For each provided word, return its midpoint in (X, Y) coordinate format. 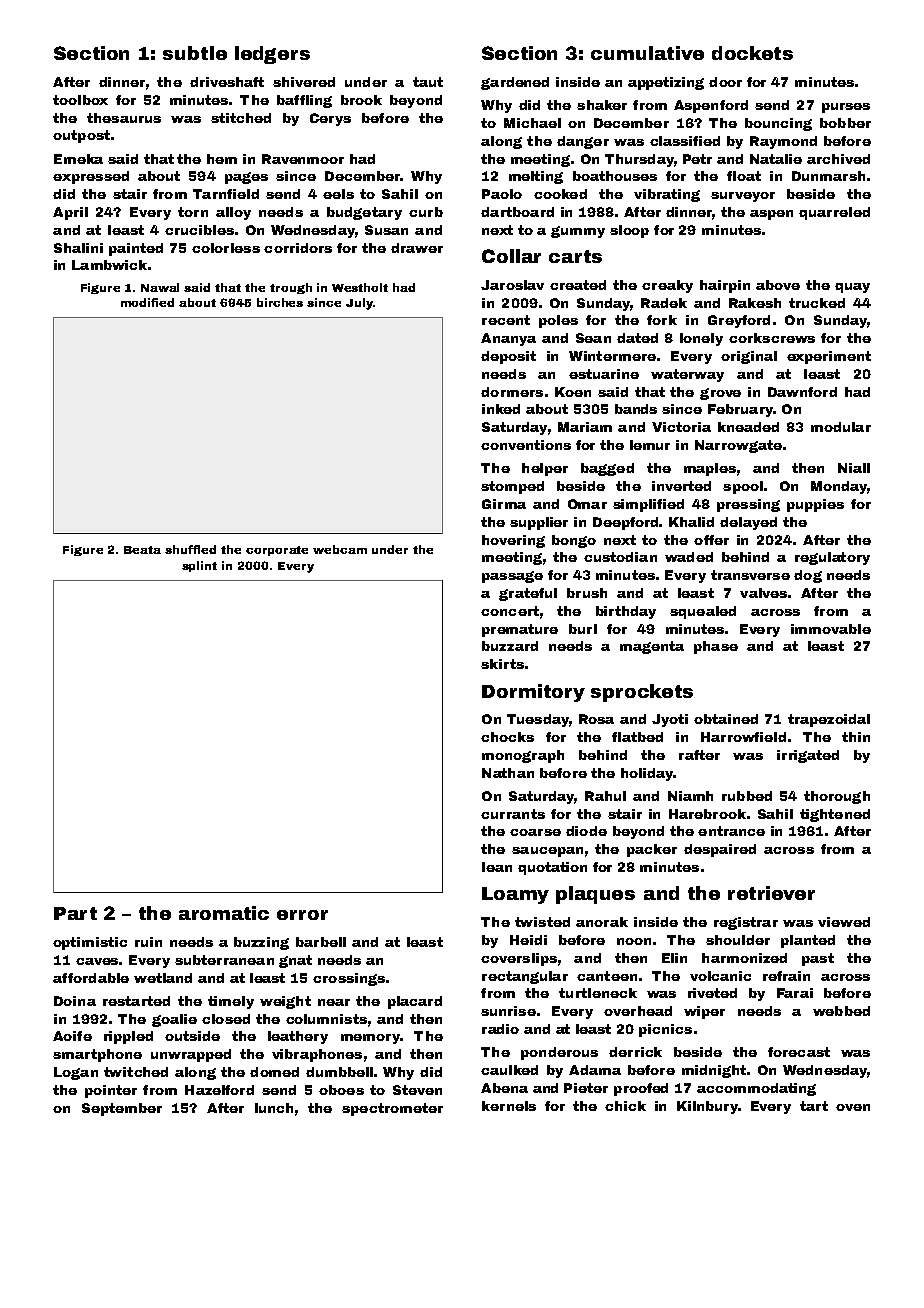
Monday (839, 487)
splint (199, 566)
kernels (509, 1106)
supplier (539, 523)
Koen (573, 392)
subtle (195, 53)
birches (280, 302)
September (122, 1109)
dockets (752, 53)
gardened (515, 83)
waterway (687, 375)
